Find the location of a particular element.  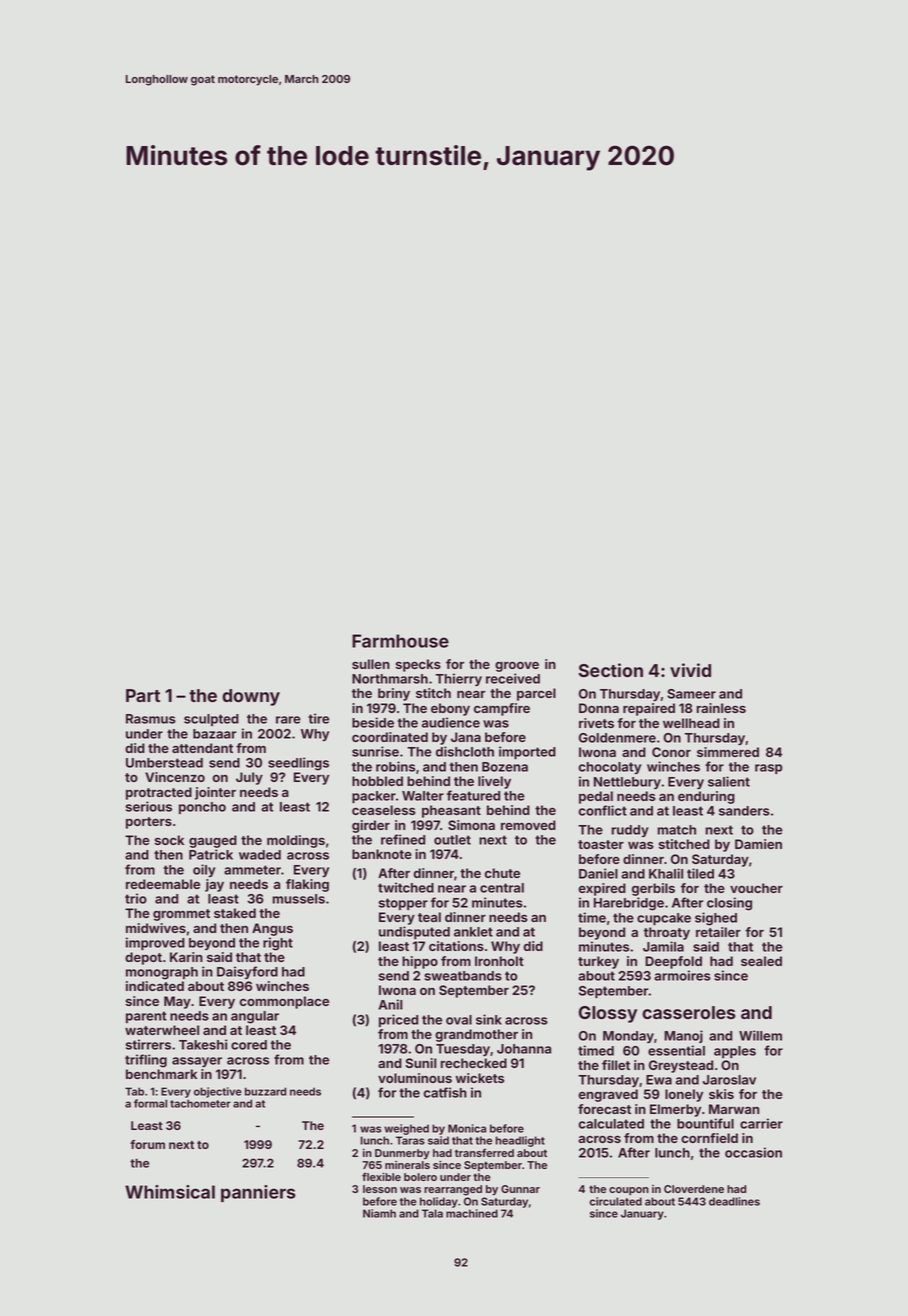

sighed is located at coordinates (716, 919).
